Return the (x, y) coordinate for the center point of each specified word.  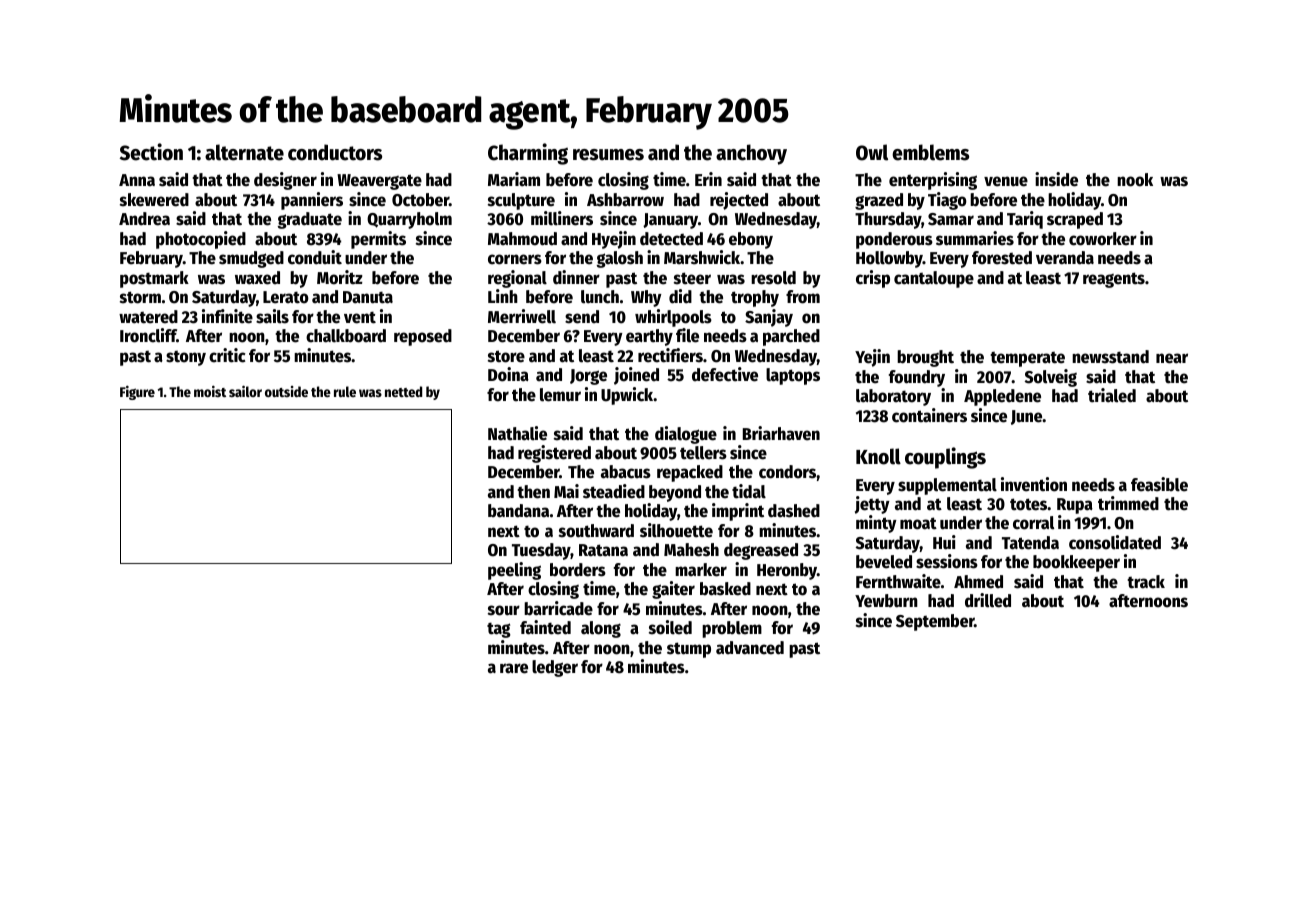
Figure (137, 392)
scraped (1075, 220)
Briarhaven (781, 433)
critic (227, 355)
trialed (1112, 395)
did (680, 296)
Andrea (144, 219)
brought (925, 358)
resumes (608, 155)
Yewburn (886, 601)
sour (504, 610)
